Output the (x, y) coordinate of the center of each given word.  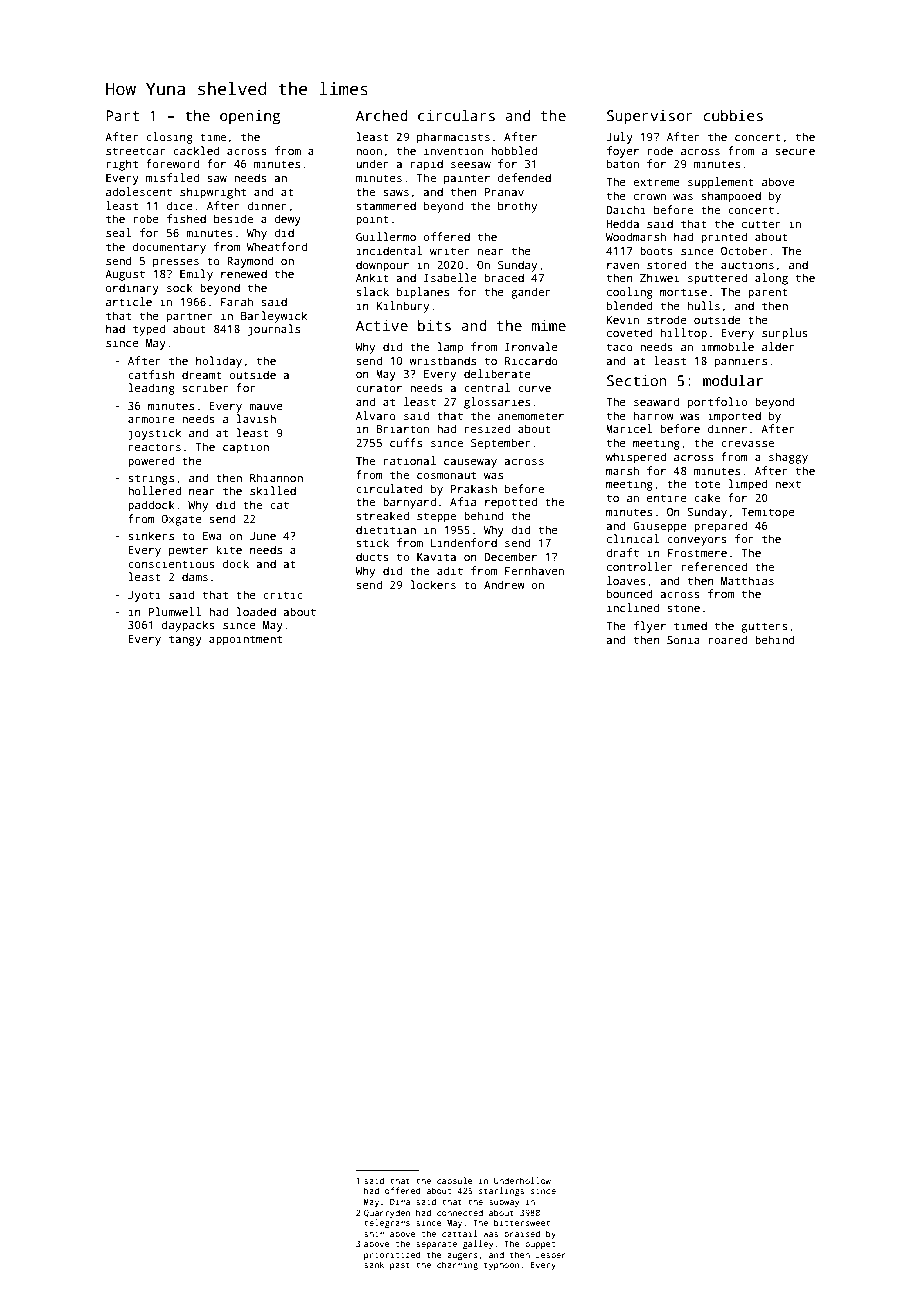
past (400, 1266)
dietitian (386, 529)
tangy (185, 640)
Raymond (250, 262)
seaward (657, 401)
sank (374, 1264)
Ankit (372, 277)
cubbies (733, 115)
